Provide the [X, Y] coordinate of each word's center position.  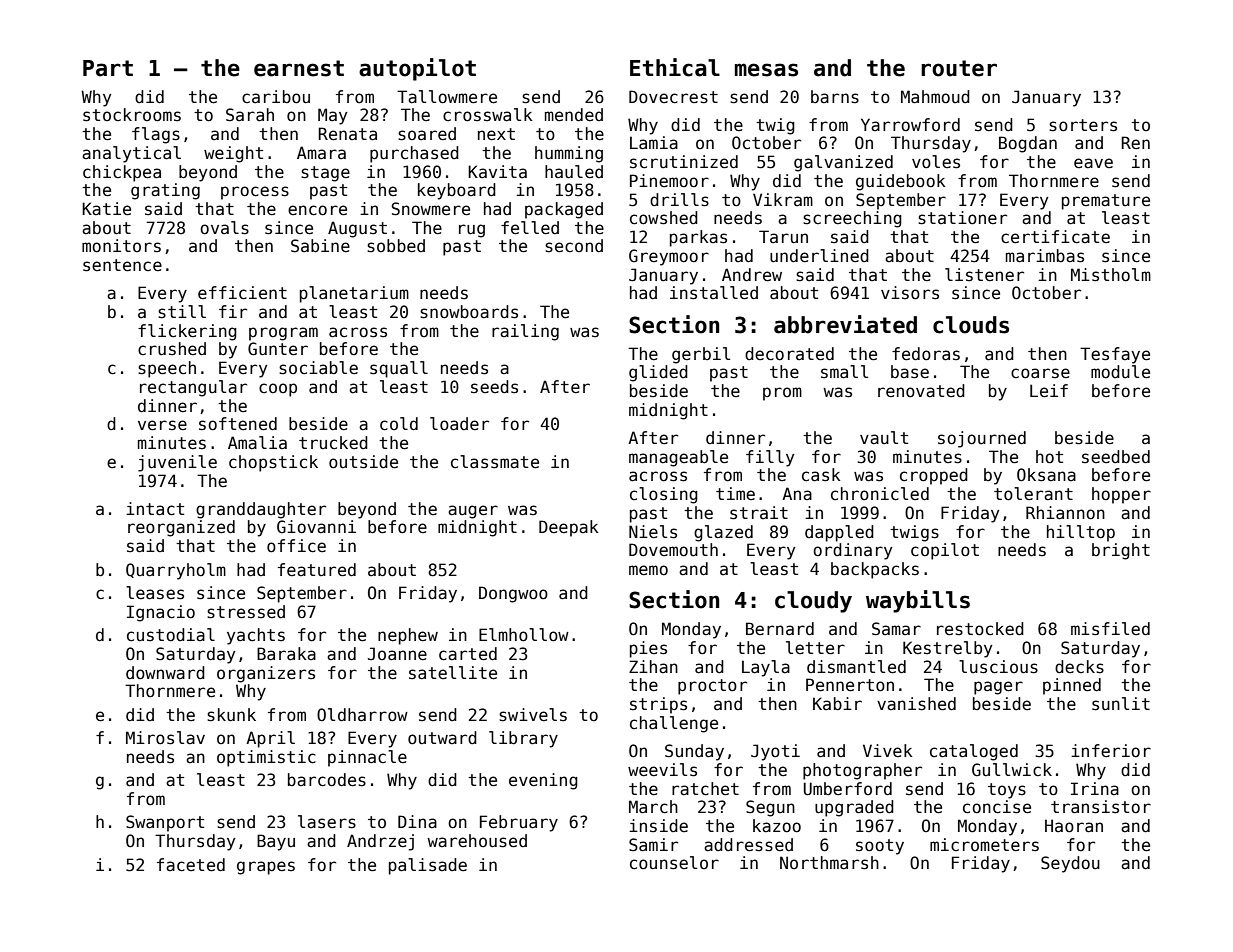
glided [658, 373]
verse [162, 425]
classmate [495, 462]
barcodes [327, 780]
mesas [766, 70]
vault [884, 438]
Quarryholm [176, 571]
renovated [921, 391]
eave [1093, 163]
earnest [299, 68]
